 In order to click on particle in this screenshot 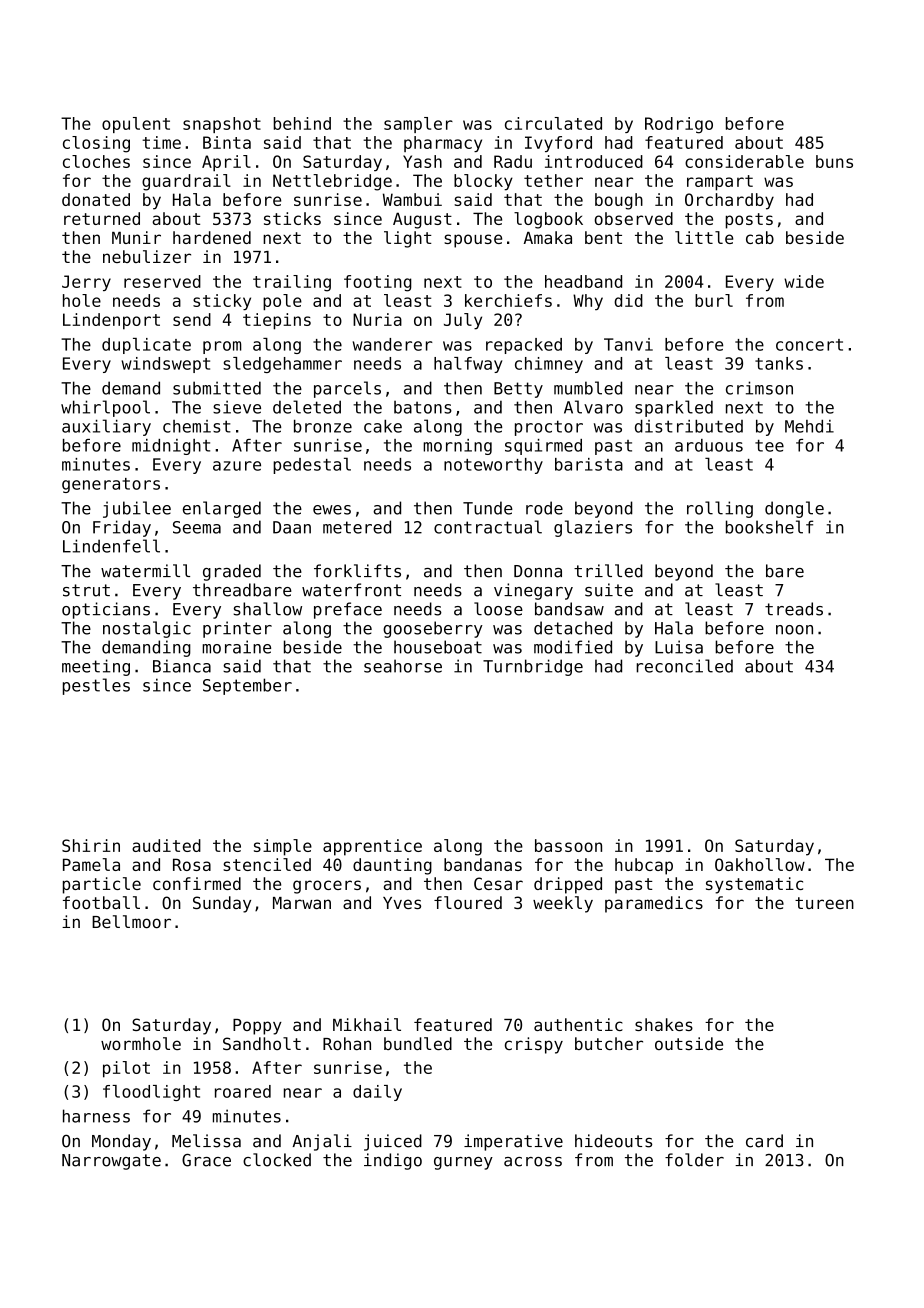, I will do `click(102, 885)`.
